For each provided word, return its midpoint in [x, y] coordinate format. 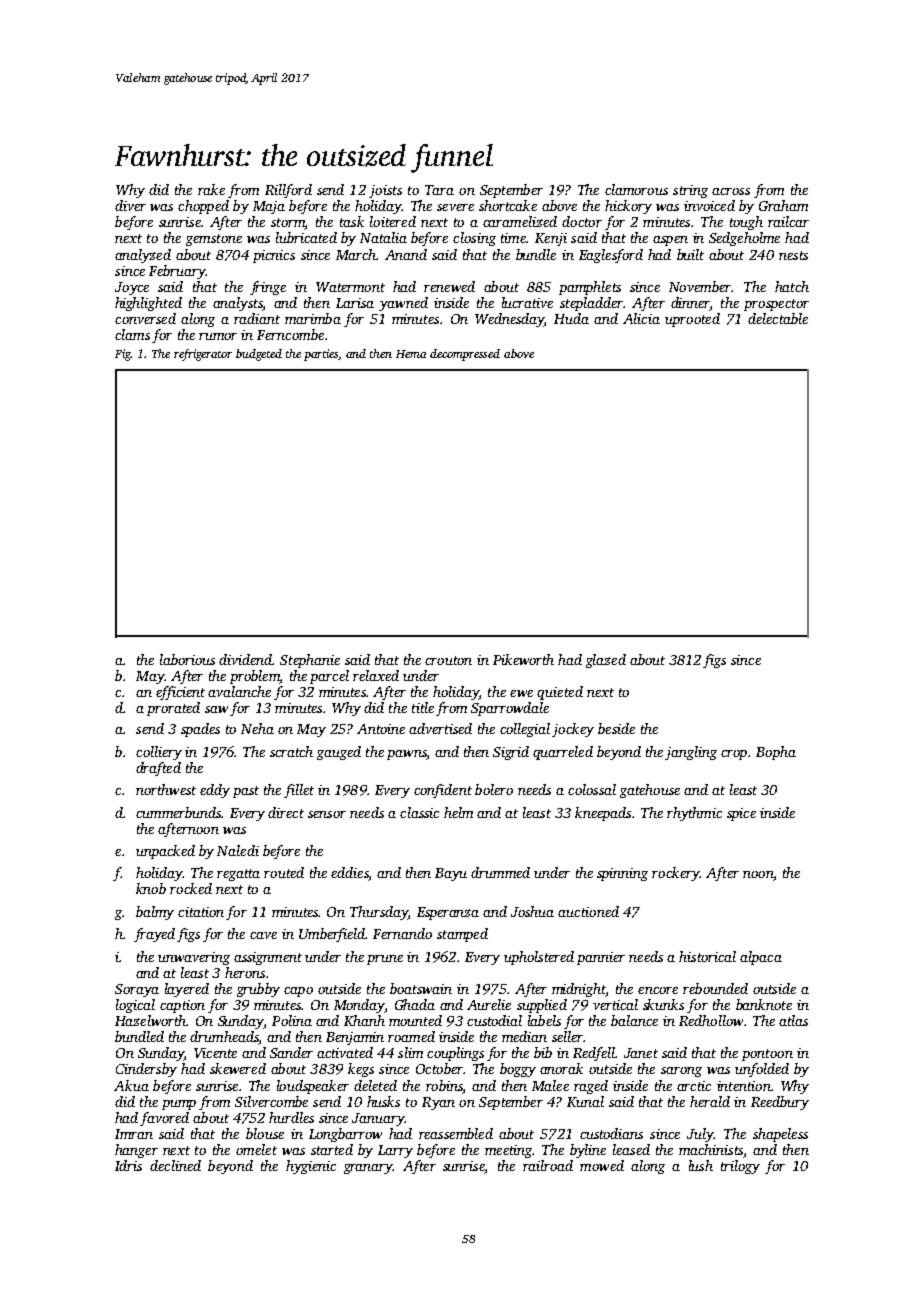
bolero [494, 789]
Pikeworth [523, 659]
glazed [606, 661]
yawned [403, 304]
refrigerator [203, 355]
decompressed [465, 355]
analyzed [143, 256]
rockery [675, 874]
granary [368, 1169]
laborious [187, 659]
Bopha [776, 753]
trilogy [740, 1167]
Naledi [238, 850]
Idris [128, 1165]
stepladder [591, 304]
